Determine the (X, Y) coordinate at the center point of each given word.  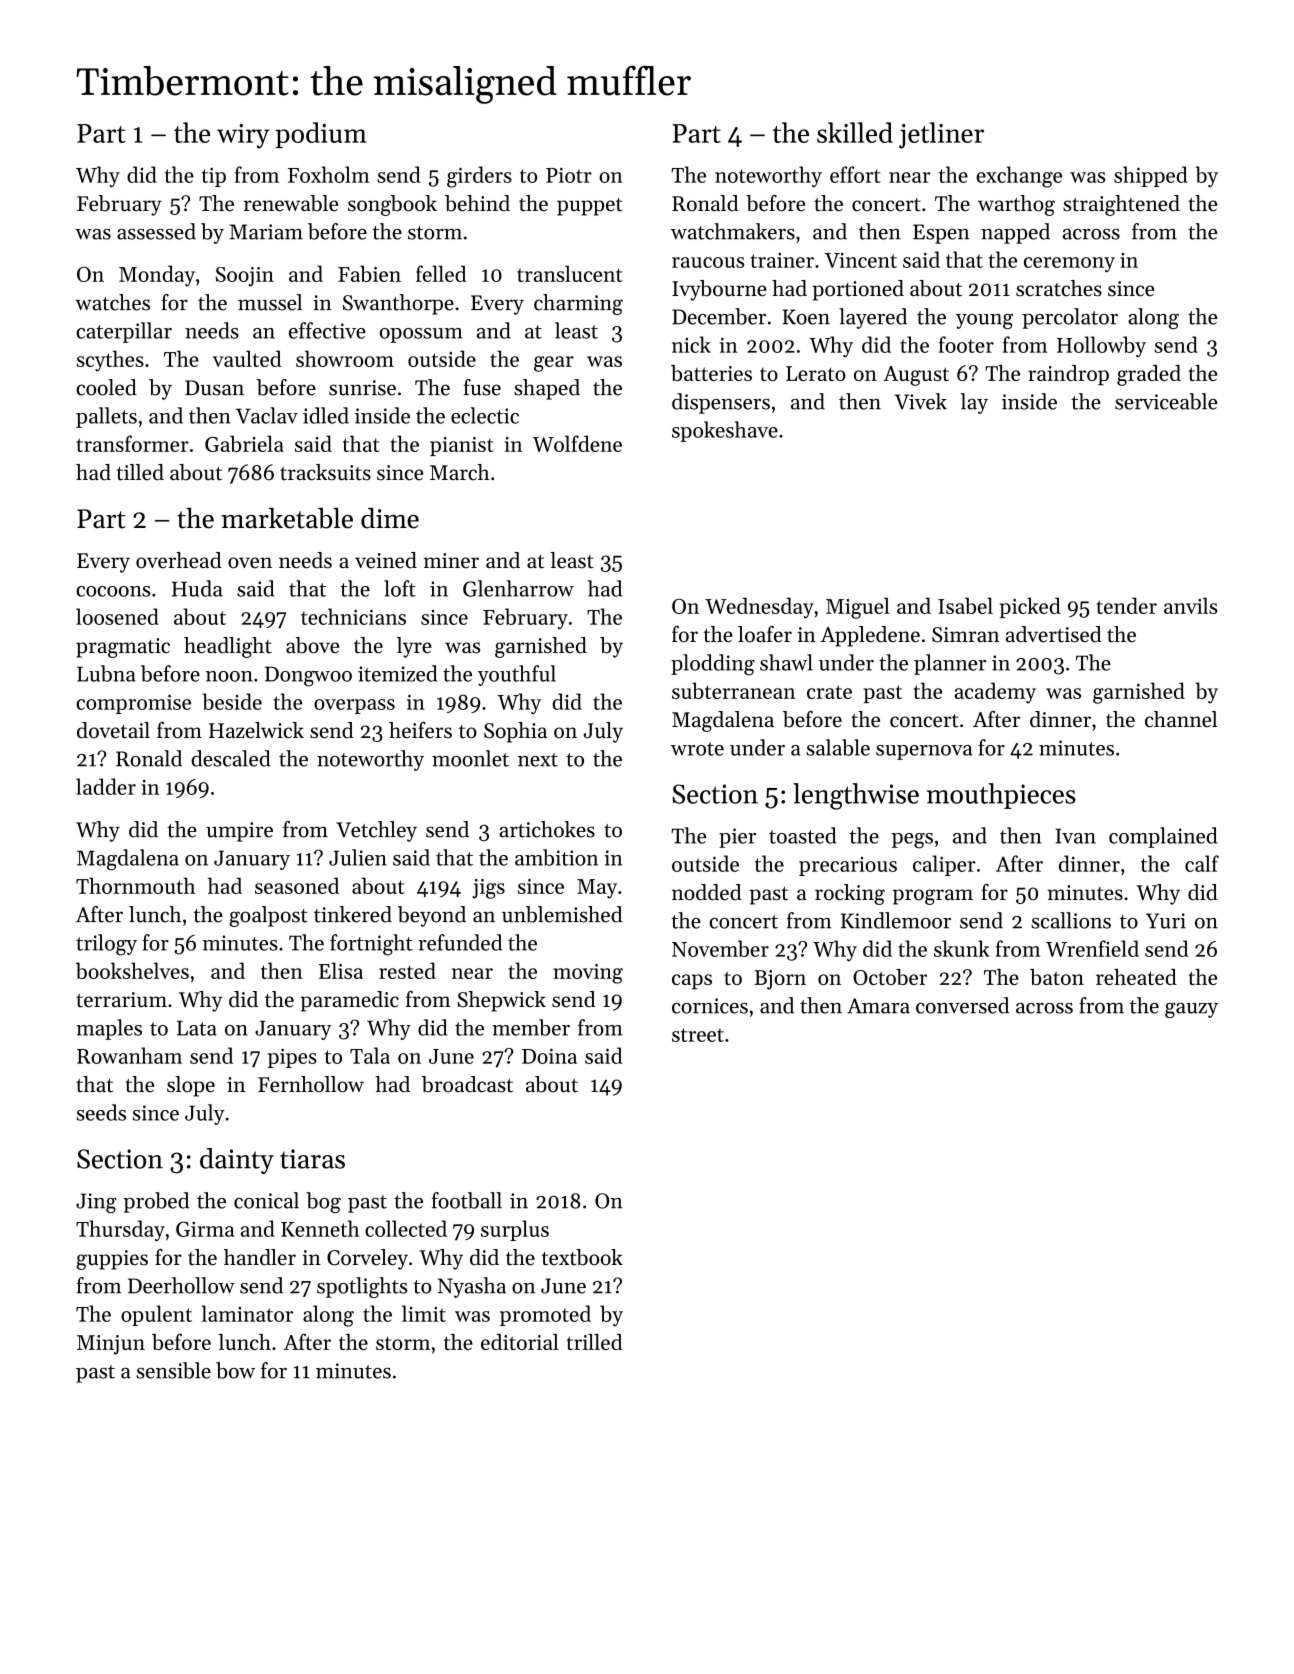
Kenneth (320, 1228)
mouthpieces (1001, 796)
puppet (590, 207)
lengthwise (856, 796)
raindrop (1068, 375)
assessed (156, 231)
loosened (117, 616)
